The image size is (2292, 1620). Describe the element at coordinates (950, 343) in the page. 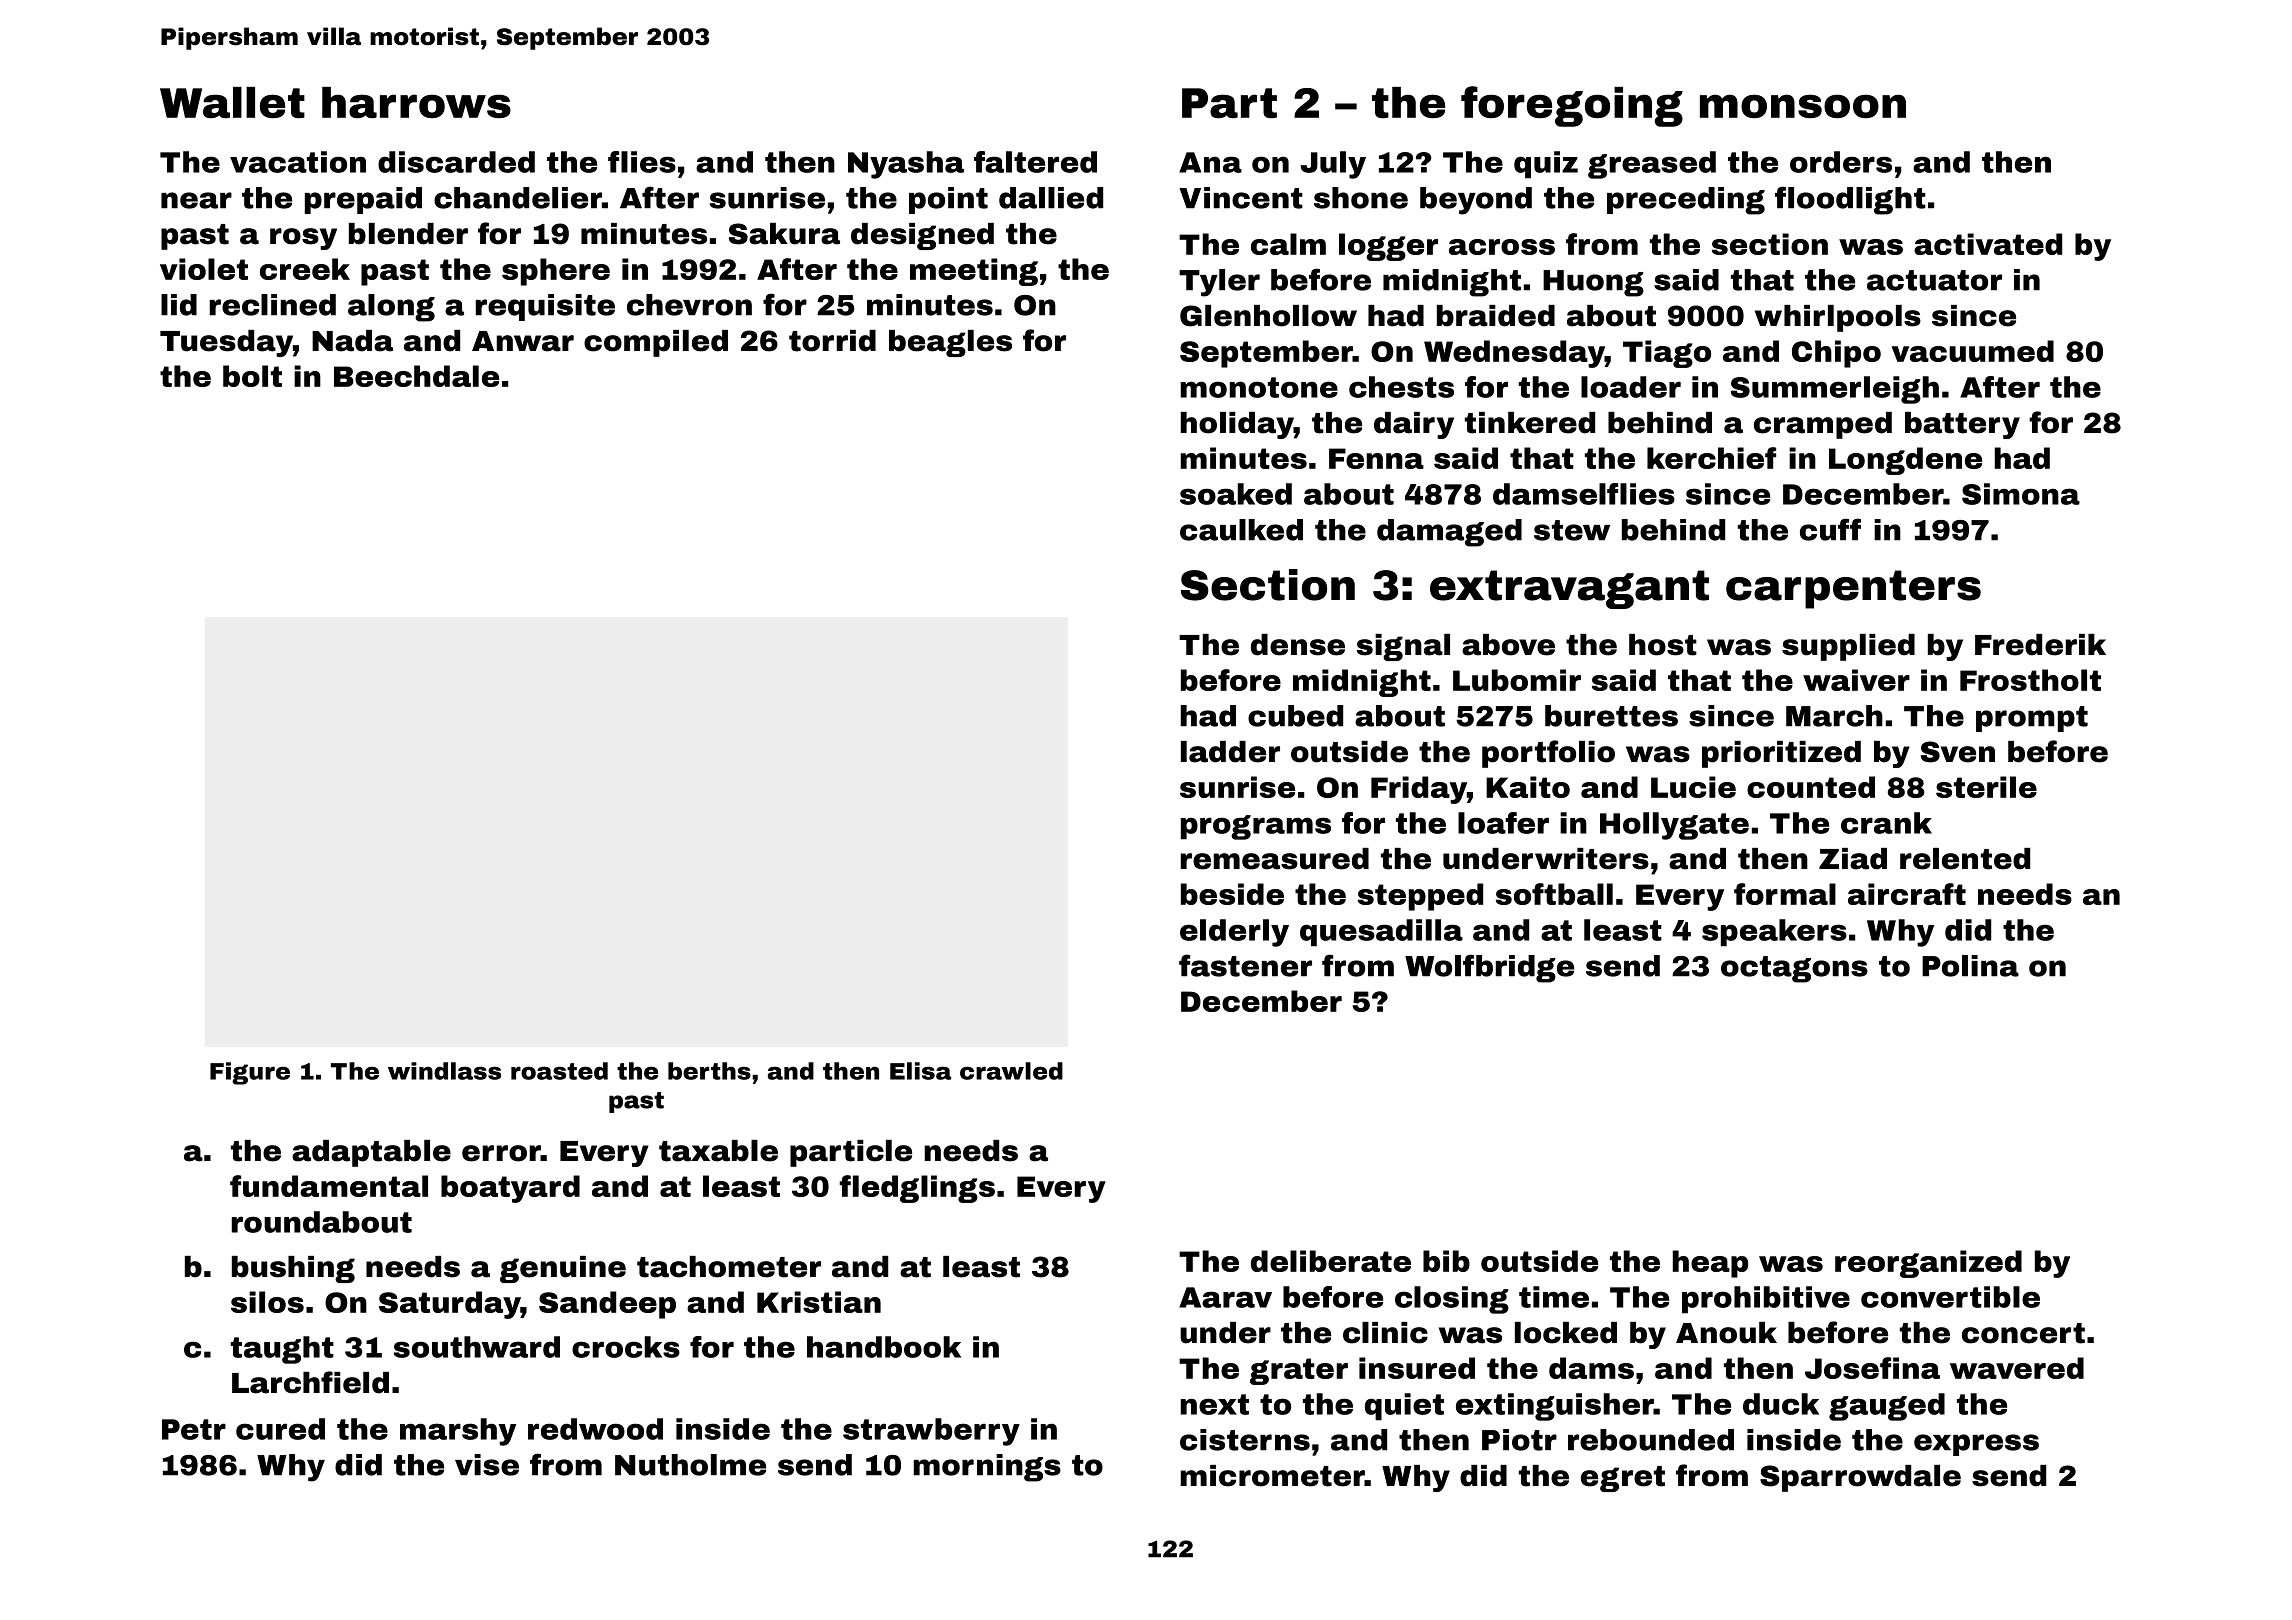

I see `beagles` at that location.
